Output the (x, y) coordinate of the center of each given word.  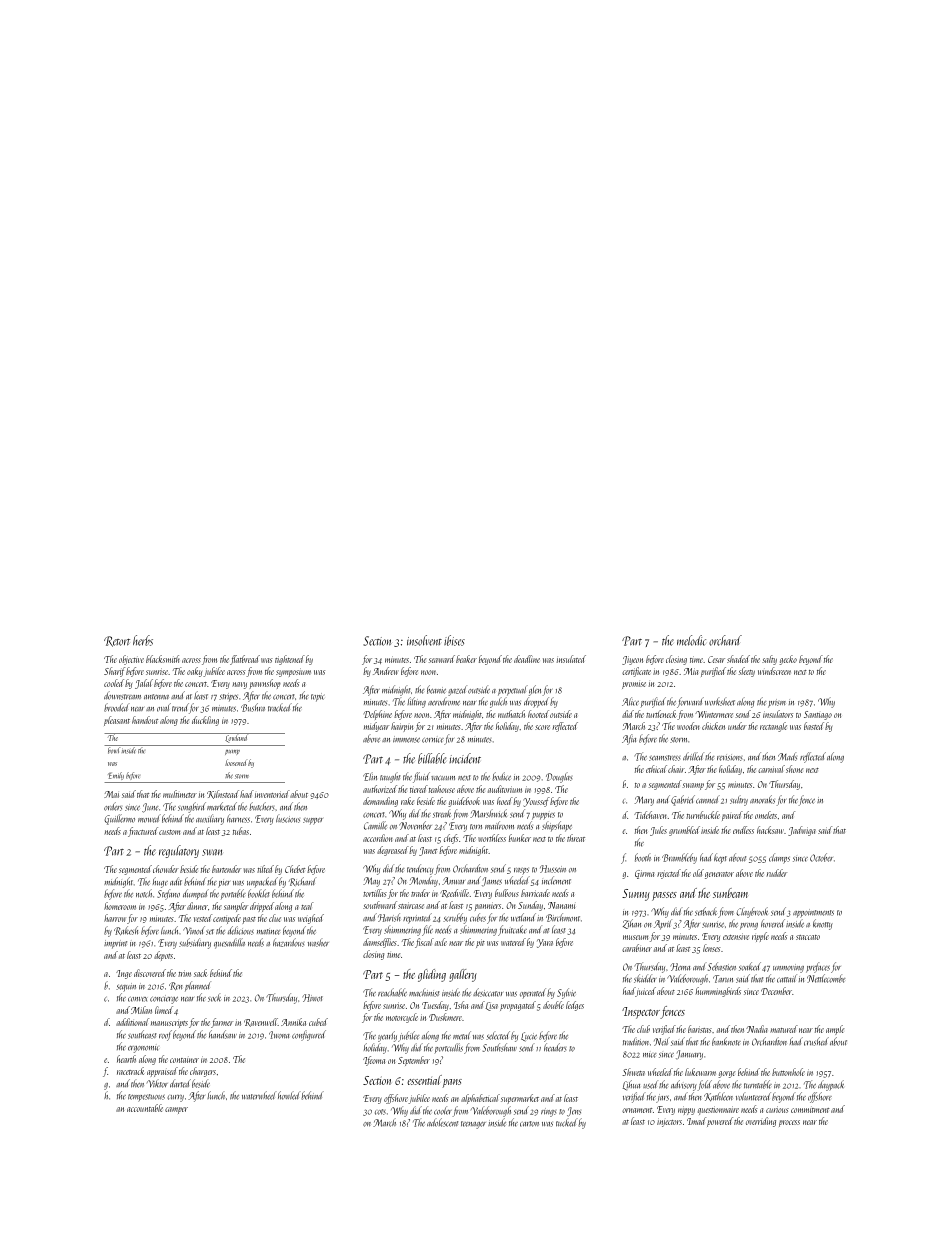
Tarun (723, 979)
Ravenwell (261, 1022)
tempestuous (146, 1098)
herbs (143, 640)
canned (708, 799)
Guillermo (119, 819)
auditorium (505, 789)
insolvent (424, 640)
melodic (691, 640)
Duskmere (445, 1017)
